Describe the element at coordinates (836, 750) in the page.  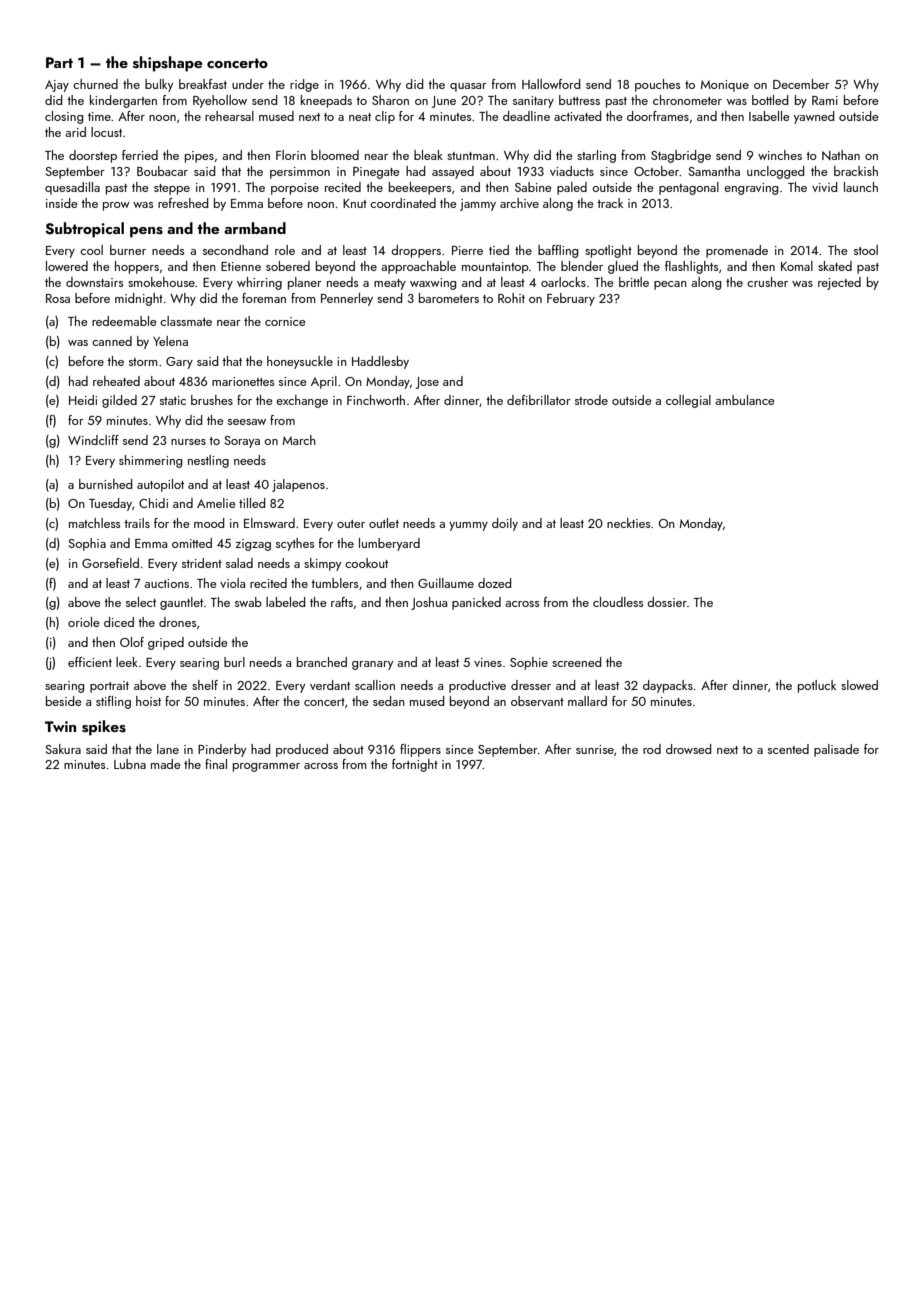
I see `palisade` at that location.
